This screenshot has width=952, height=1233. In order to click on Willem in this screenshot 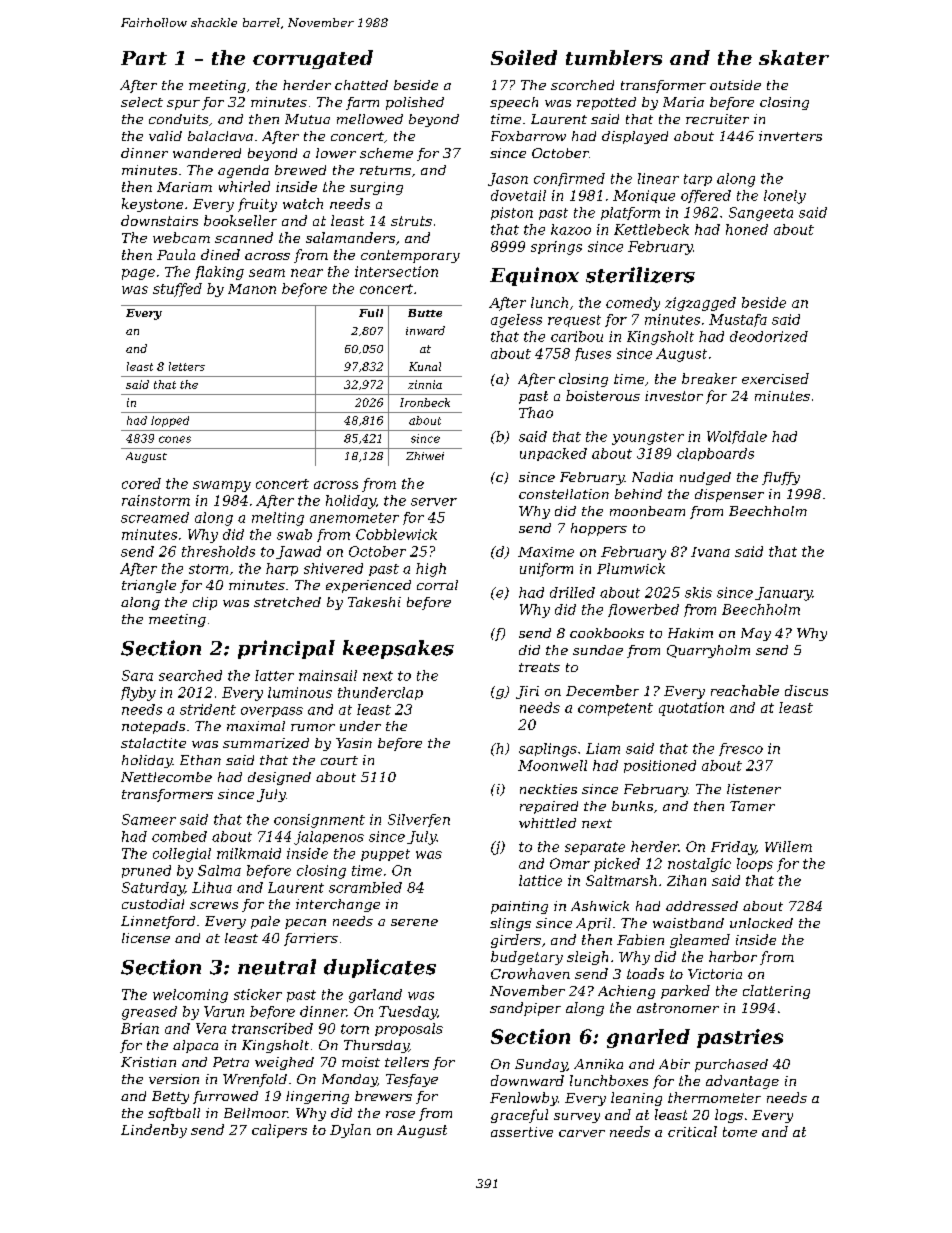, I will do `click(788, 846)`.
